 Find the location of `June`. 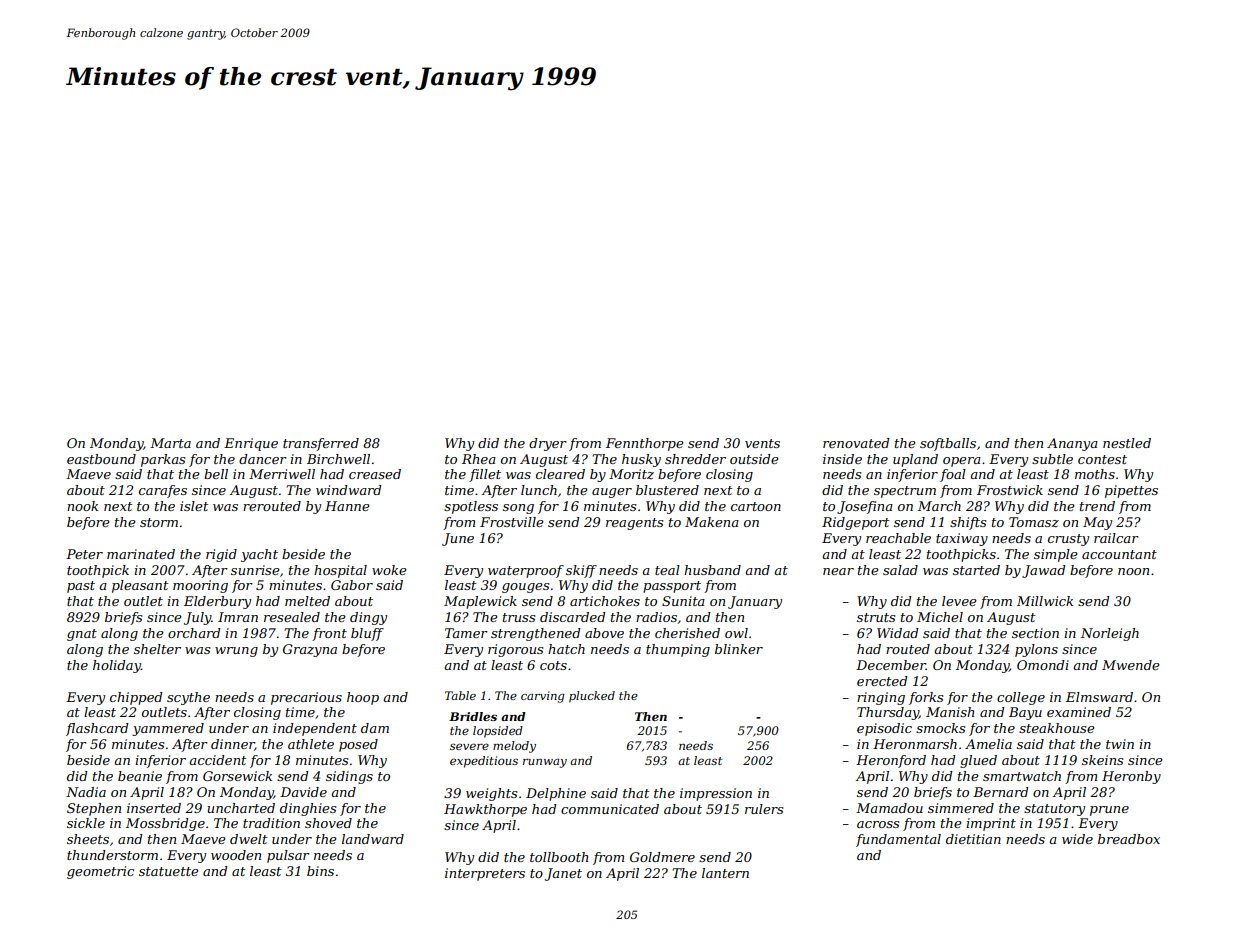

June is located at coordinates (458, 539).
